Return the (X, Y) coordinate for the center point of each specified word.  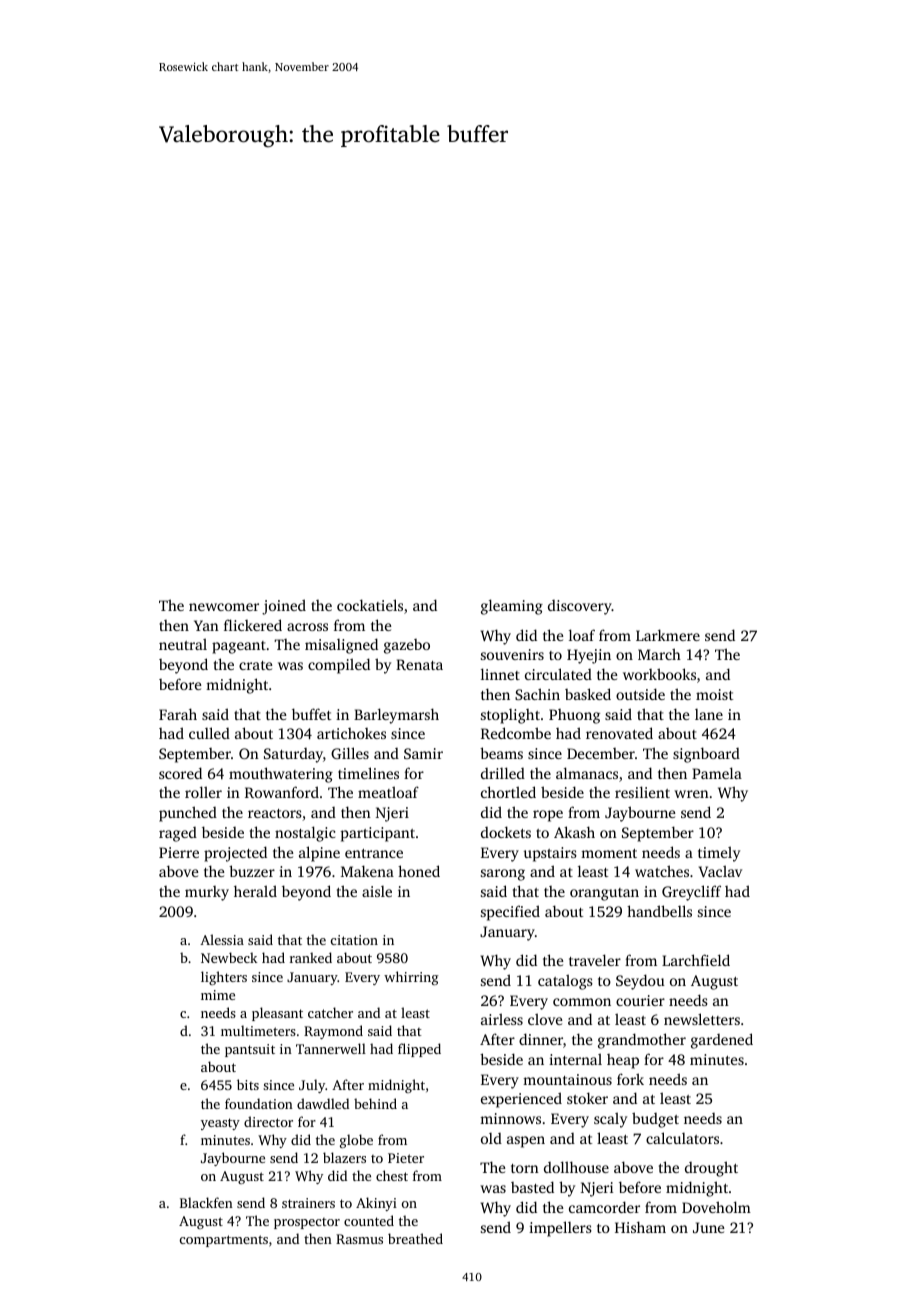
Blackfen (206, 1202)
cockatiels (370, 605)
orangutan (604, 894)
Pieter (406, 1158)
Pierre (179, 852)
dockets (506, 832)
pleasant (277, 1014)
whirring (411, 978)
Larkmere (668, 635)
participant (378, 834)
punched (188, 814)
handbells (659, 911)
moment (609, 853)
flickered (253, 625)
